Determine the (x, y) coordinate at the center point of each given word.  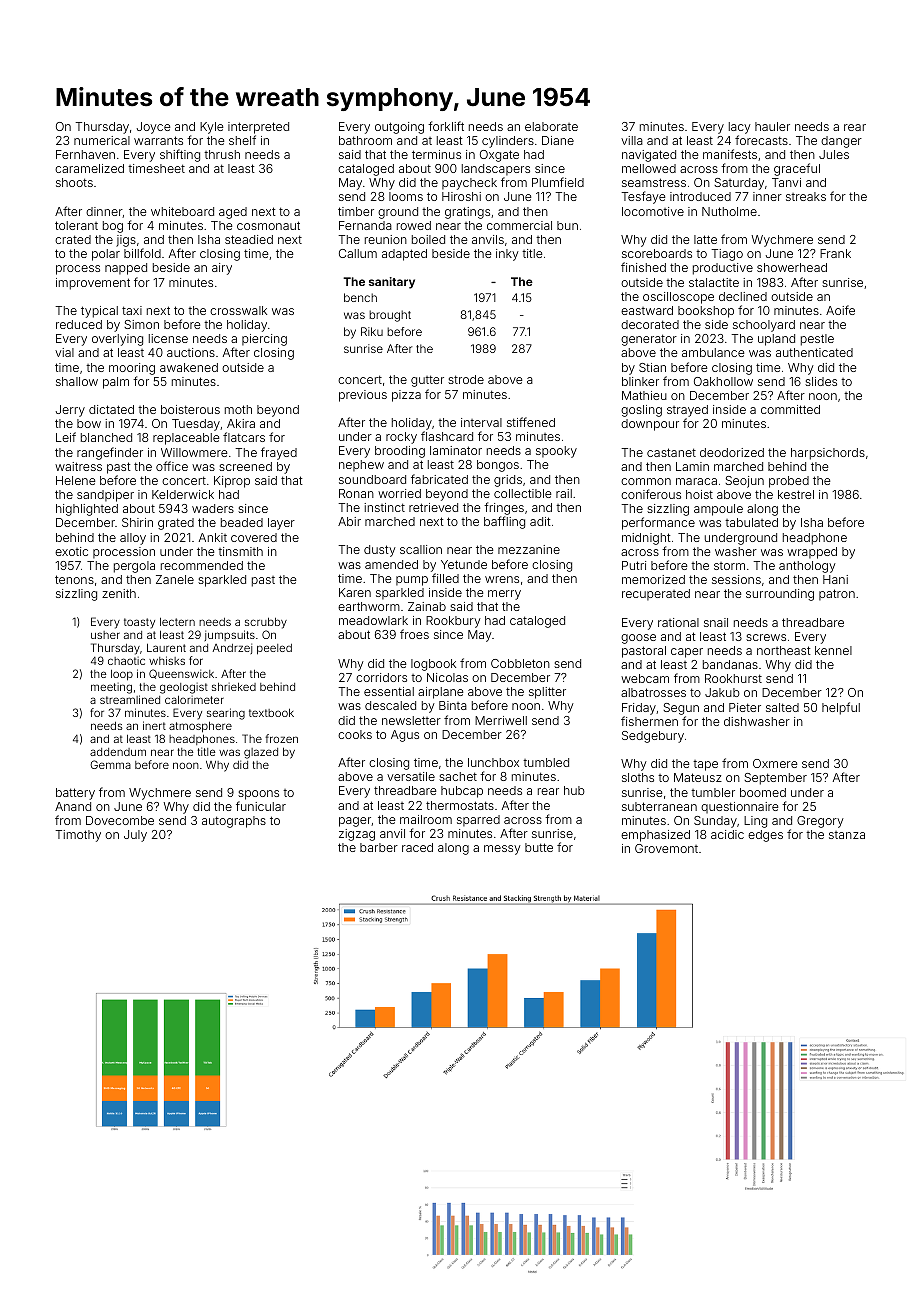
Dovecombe (120, 820)
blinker (640, 381)
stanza (847, 835)
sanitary (392, 283)
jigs (126, 241)
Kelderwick (183, 494)
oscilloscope (678, 298)
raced (417, 847)
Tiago (727, 255)
